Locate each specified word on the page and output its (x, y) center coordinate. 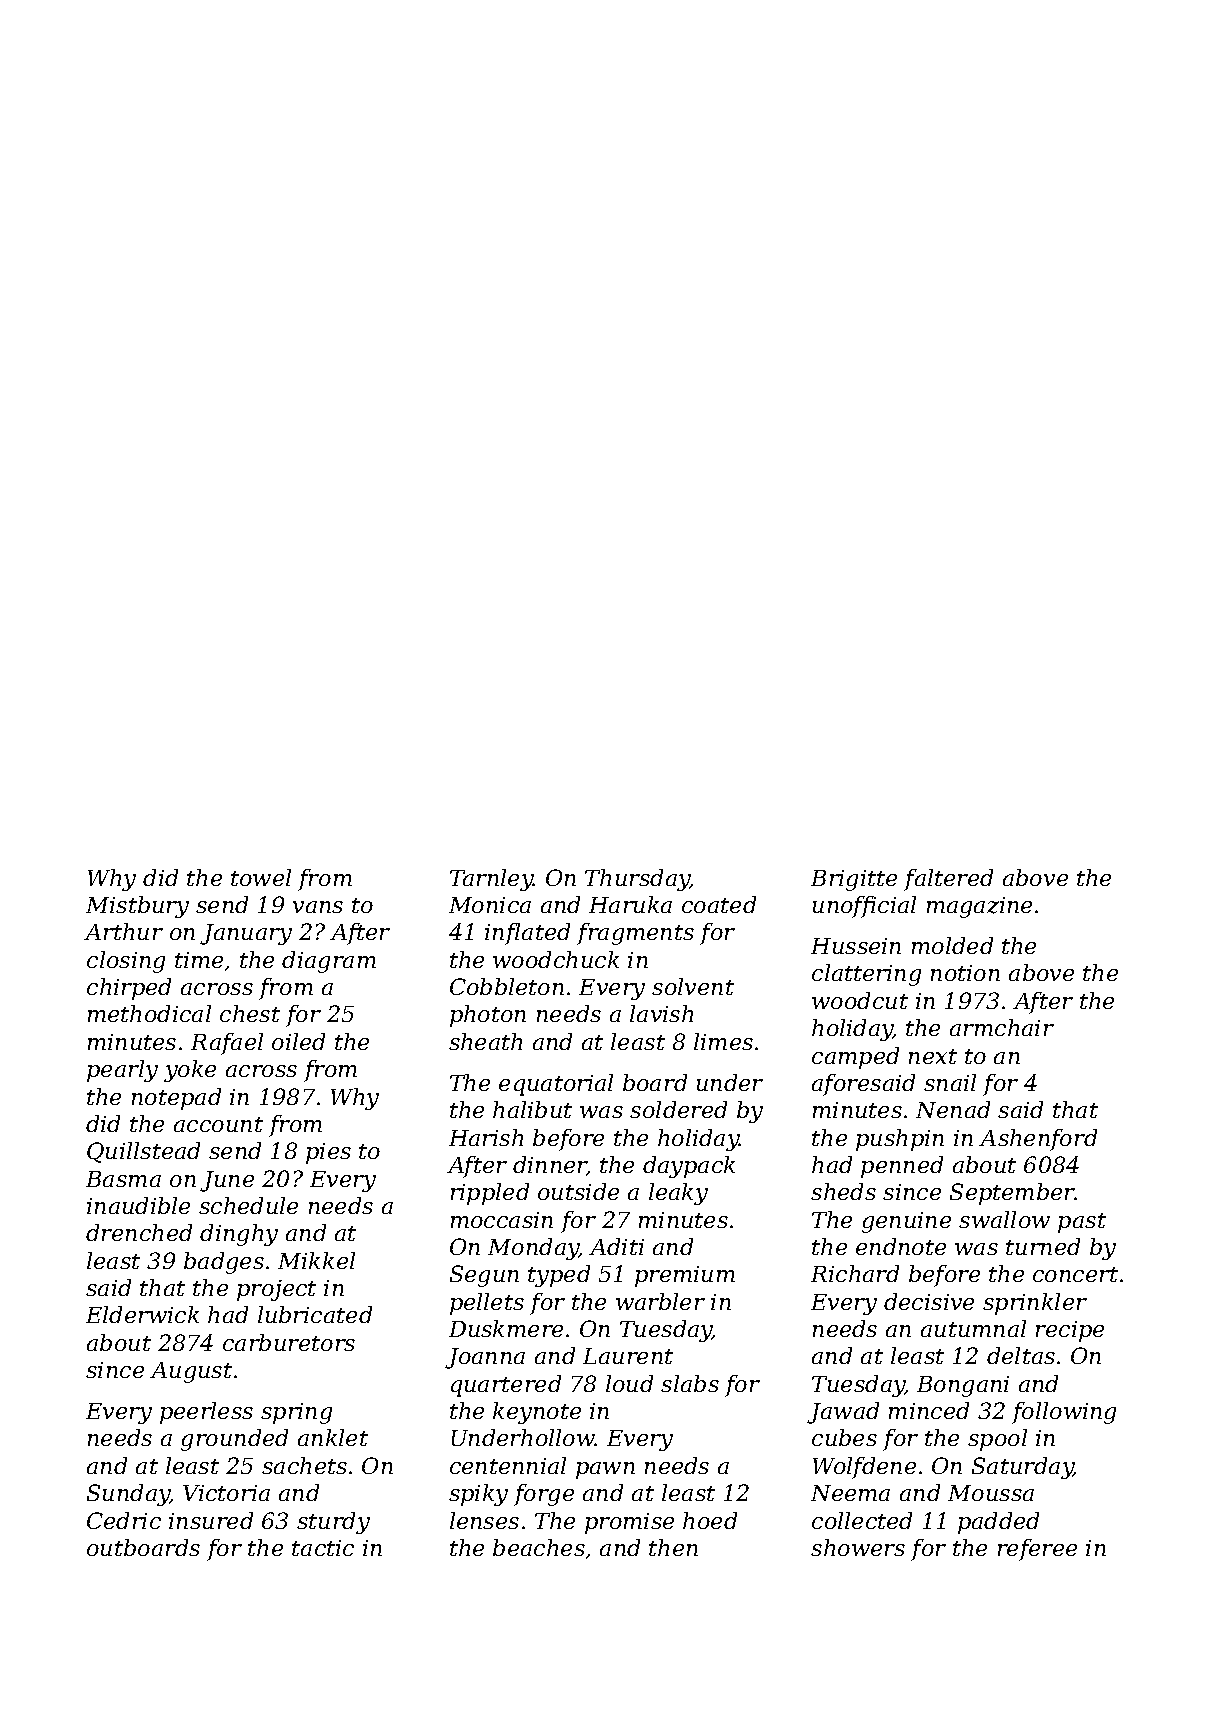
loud (629, 1383)
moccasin (502, 1220)
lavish (661, 1013)
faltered (948, 880)
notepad (176, 1099)
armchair (1002, 1027)
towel (261, 877)
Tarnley (492, 880)
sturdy (333, 1523)
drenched (139, 1232)
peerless (206, 1413)
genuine (906, 1222)
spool (997, 1440)
